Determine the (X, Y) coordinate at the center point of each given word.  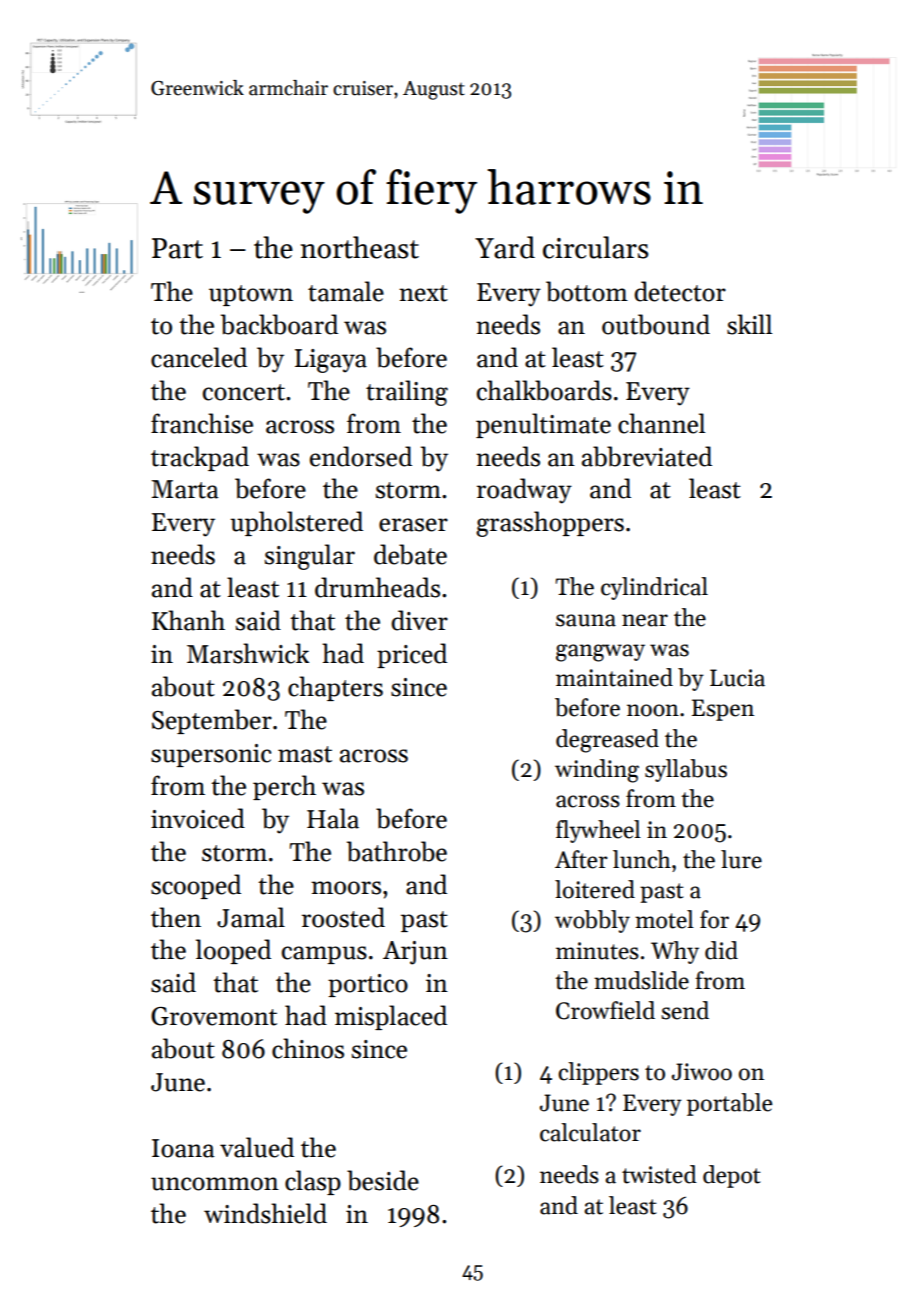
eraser (413, 525)
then (176, 917)
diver (419, 620)
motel (664, 919)
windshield (265, 1213)
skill (749, 324)
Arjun (415, 953)
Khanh (188, 620)
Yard (505, 247)
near (645, 620)
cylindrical (654, 588)
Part (177, 248)
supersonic (211, 755)
